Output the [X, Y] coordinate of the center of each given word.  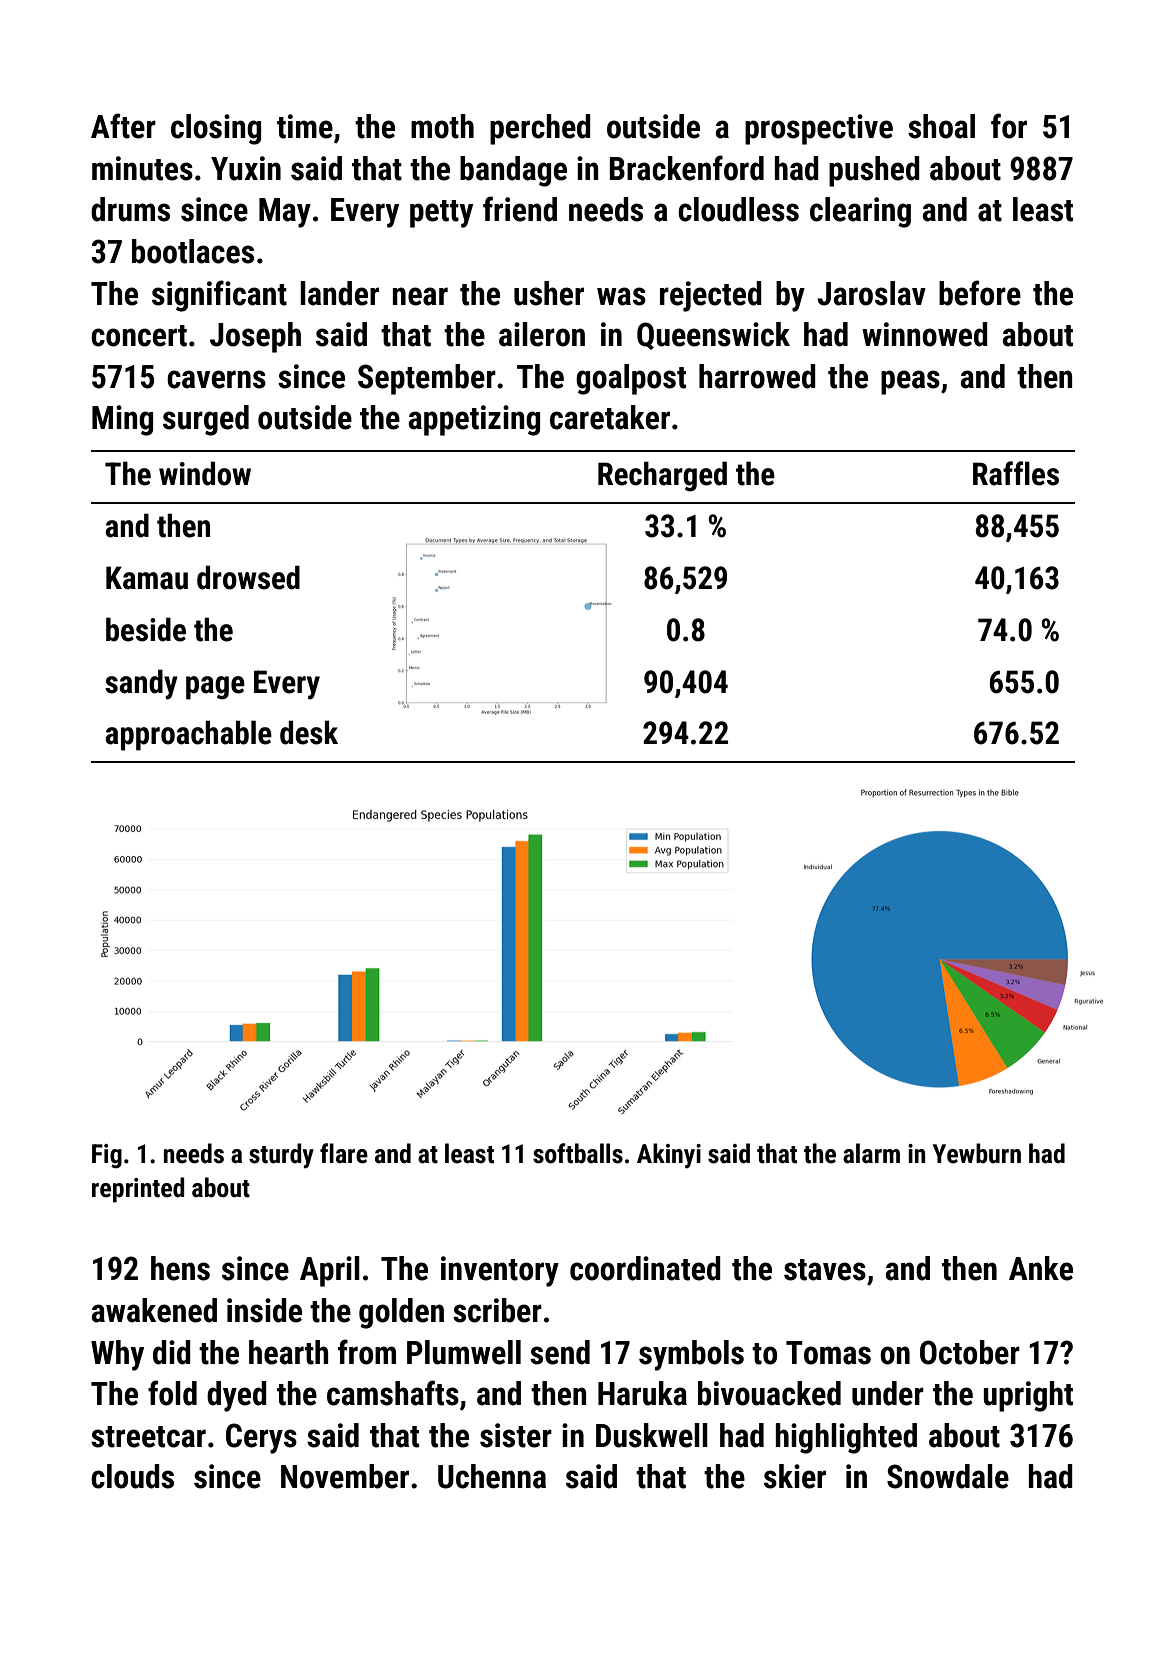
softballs [578, 1153]
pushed [874, 171]
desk [309, 732]
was [621, 296]
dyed [237, 1396]
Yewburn [977, 1153]
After [123, 126]
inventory [500, 1271]
